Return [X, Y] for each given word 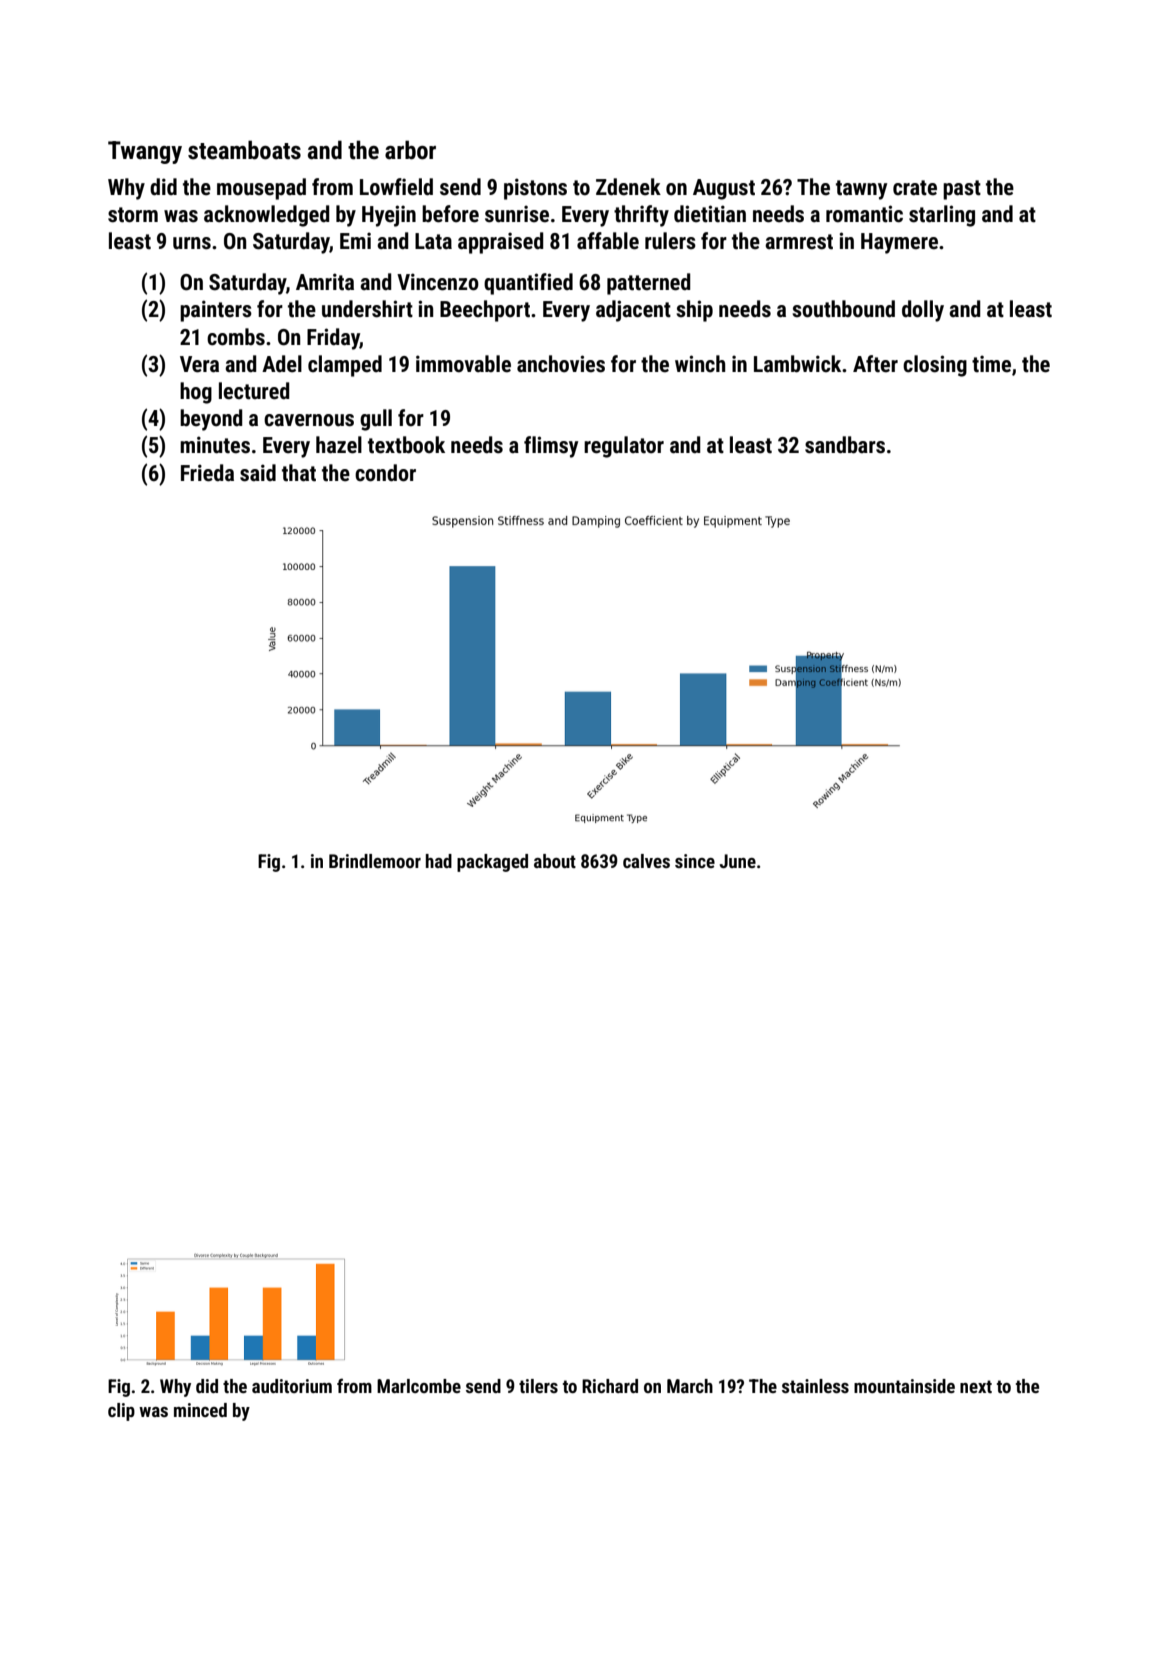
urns [192, 243]
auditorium [292, 1386]
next [976, 1386]
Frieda [207, 473]
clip [121, 1412]
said [258, 473]
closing [935, 366]
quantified [528, 284]
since [695, 861]
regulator [624, 447]
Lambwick [797, 364]
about [555, 861]
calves [646, 861]
